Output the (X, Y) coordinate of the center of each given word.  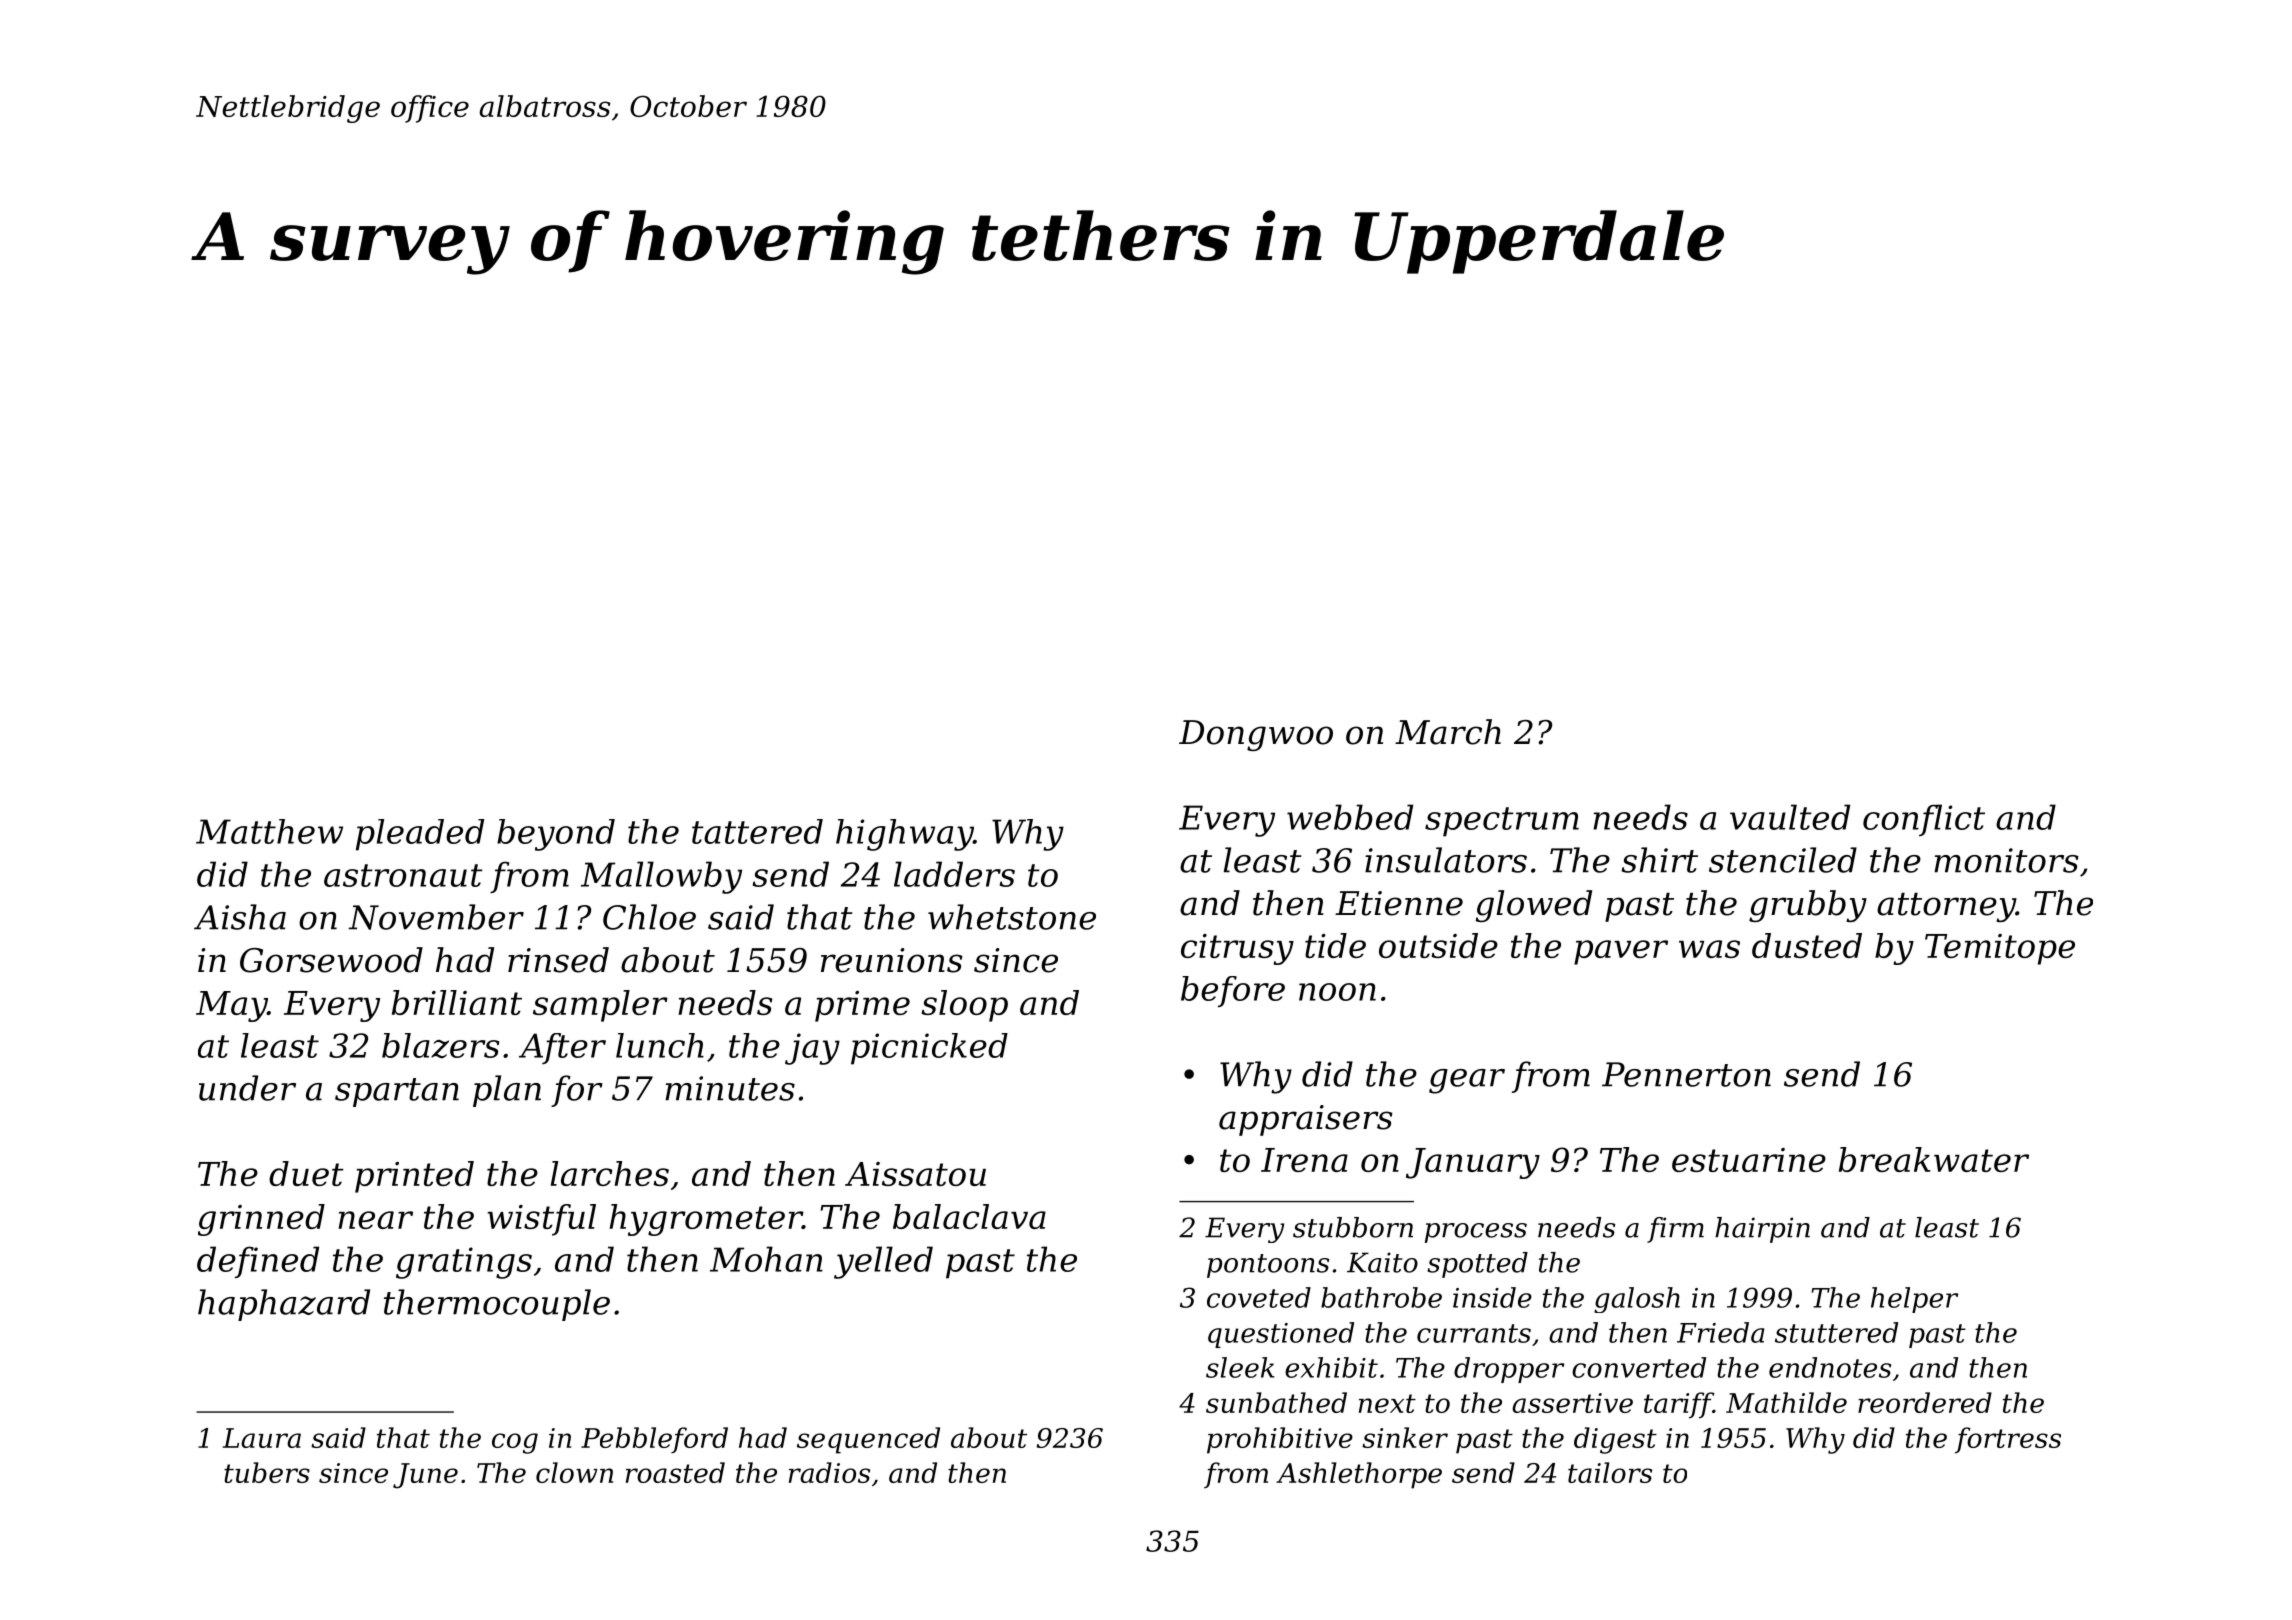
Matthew (269, 831)
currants (1474, 1333)
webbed (1350, 817)
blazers (440, 1046)
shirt (1660, 860)
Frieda (1720, 1332)
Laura (261, 1438)
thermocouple (497, 1305)
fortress (2008, 1440)
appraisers (1306, 1120)
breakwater (1934, 1159)
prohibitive (1280, 1440)
